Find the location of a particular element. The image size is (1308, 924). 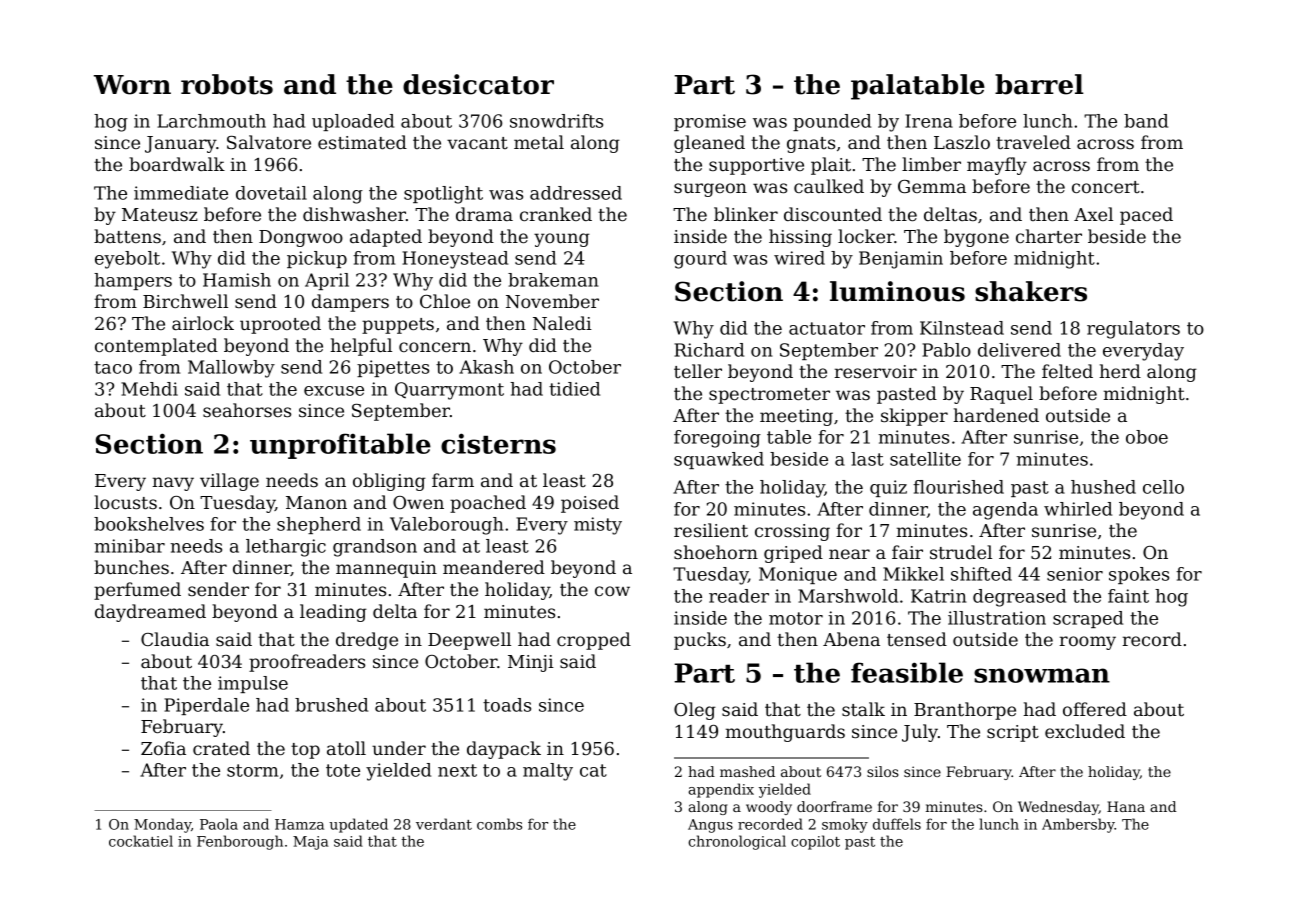

combs is located at coordinates (499, 824).
